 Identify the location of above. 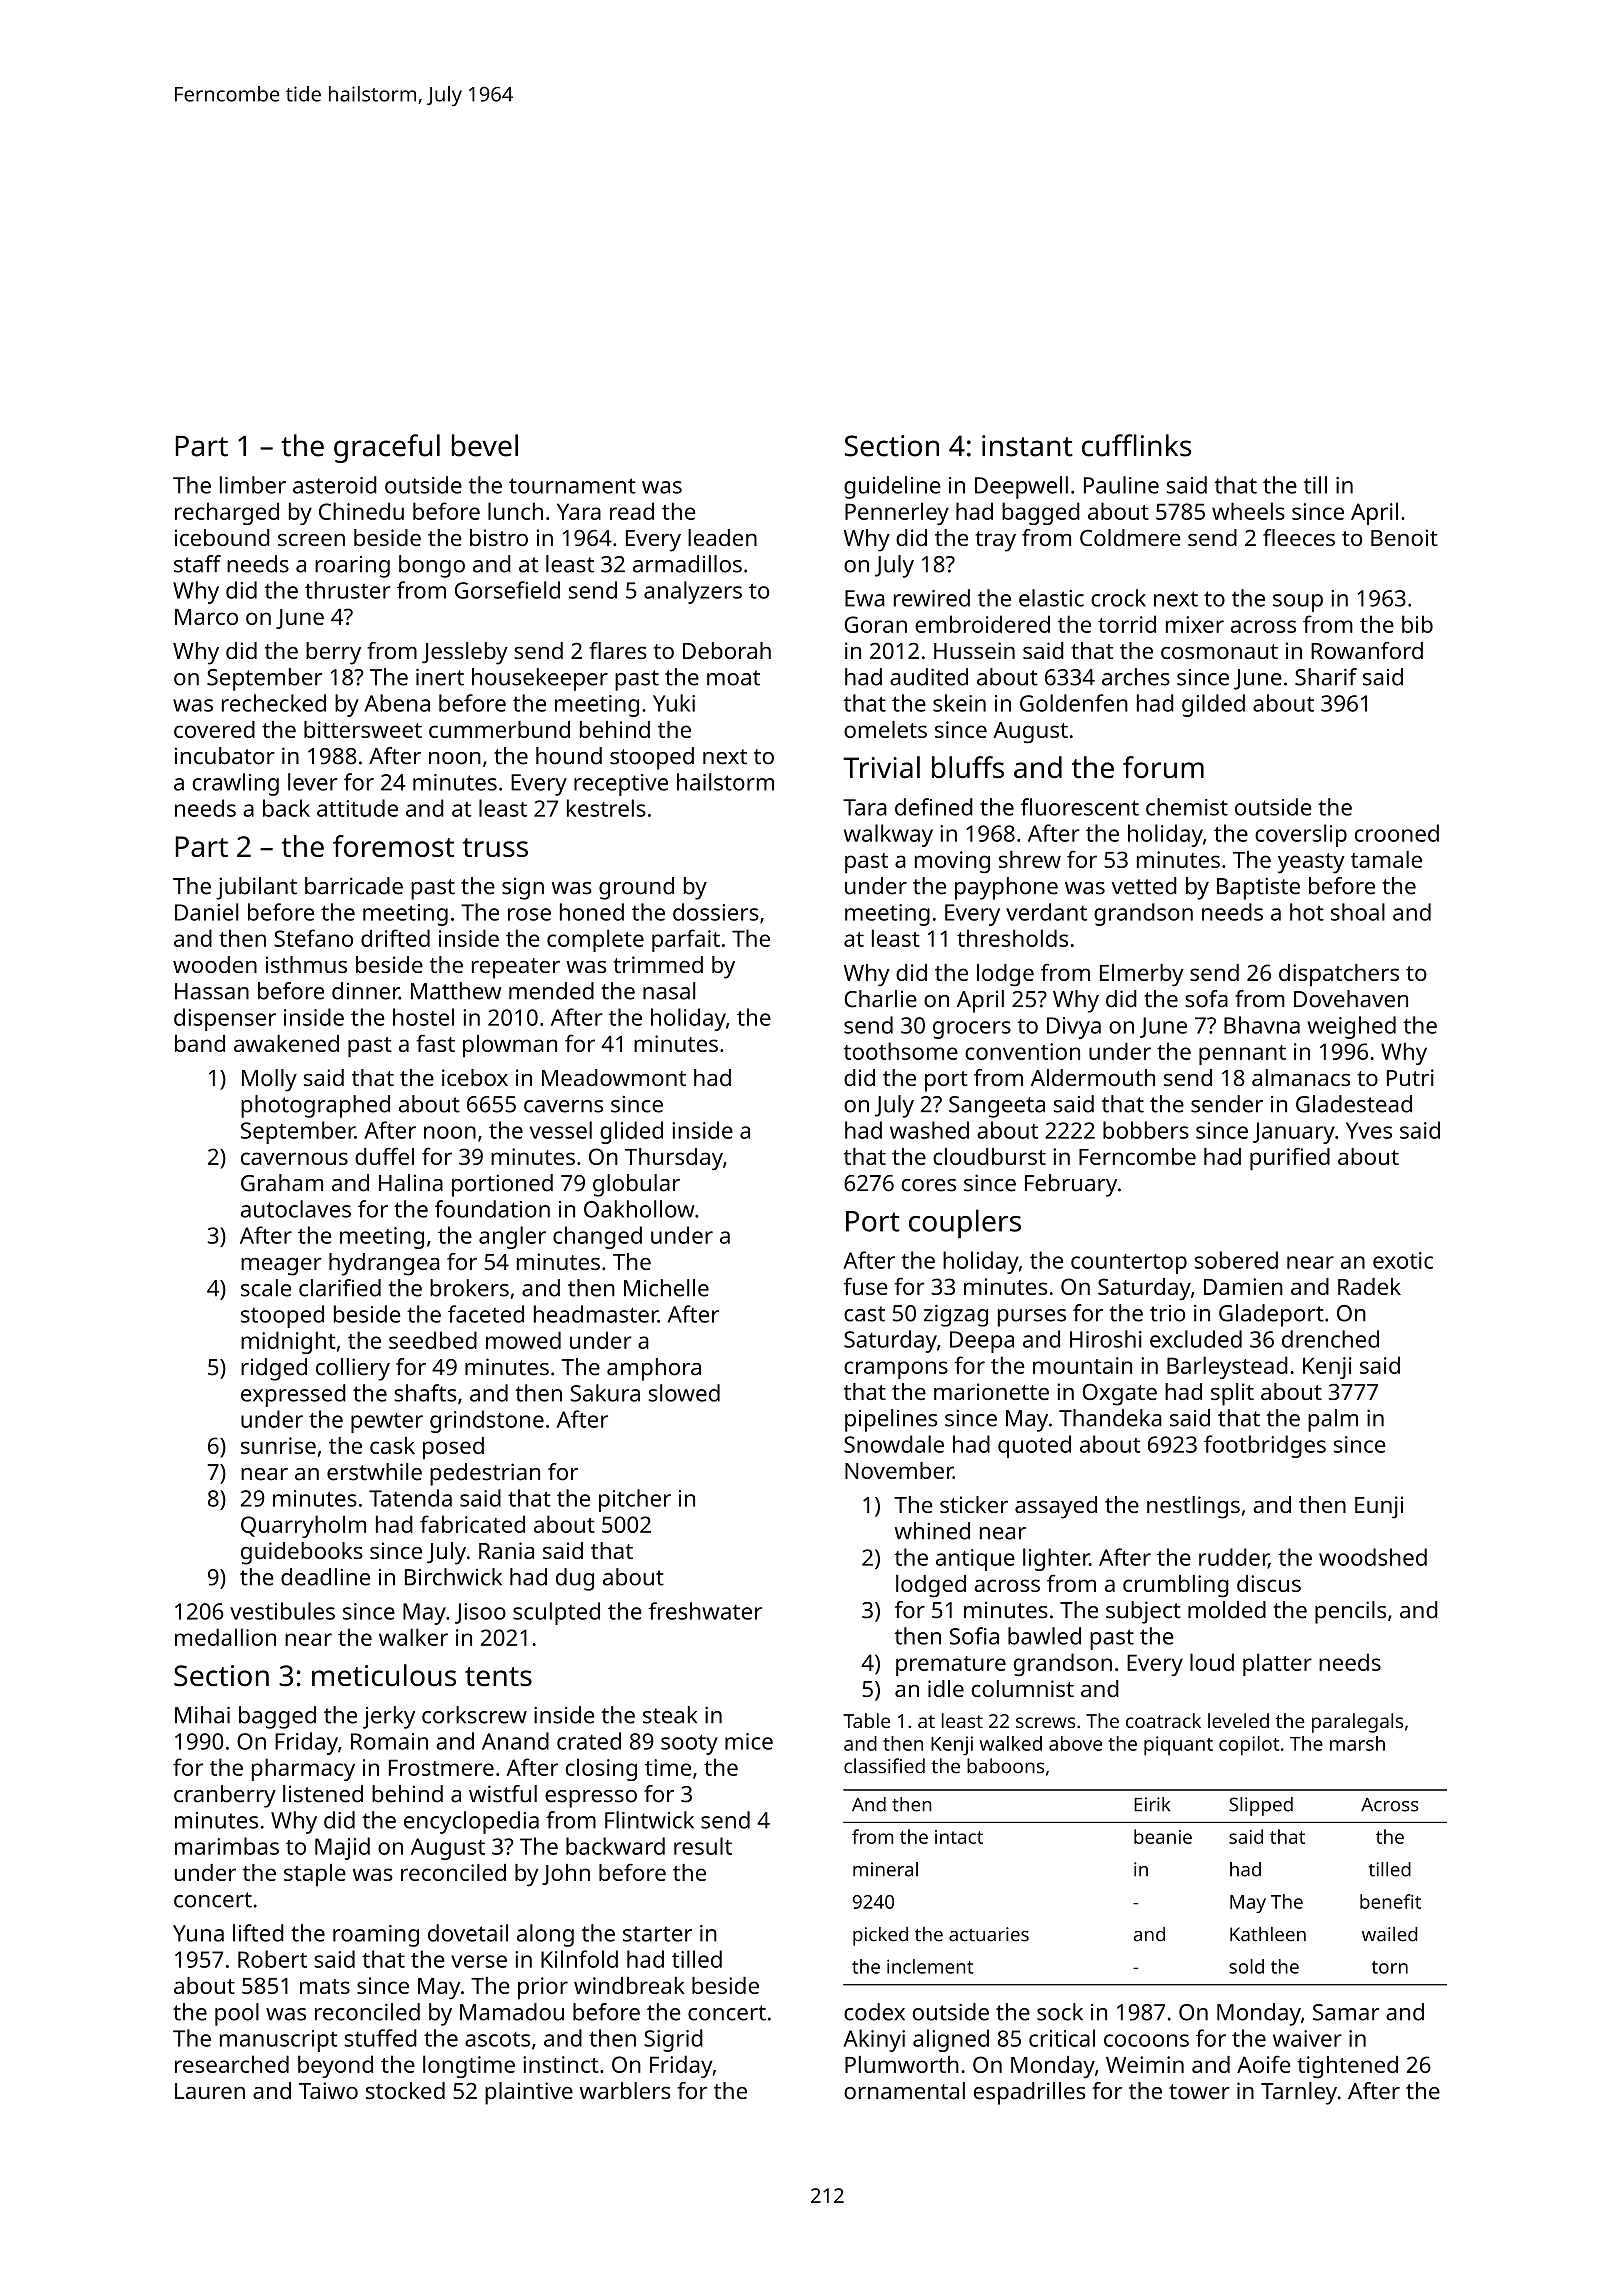
(1075, 1743).
